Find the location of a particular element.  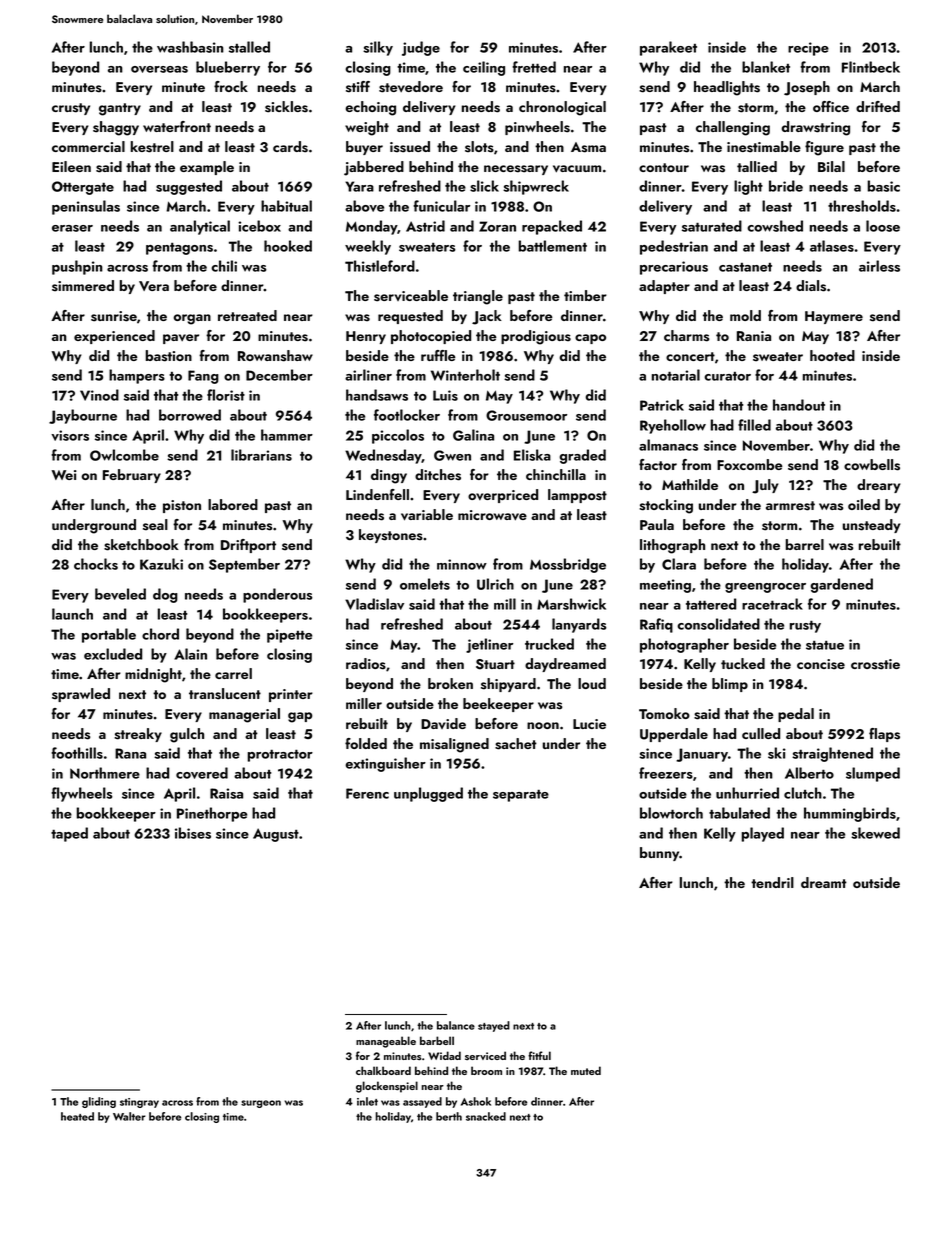

stingray is located at coordinates (139, 1103).
